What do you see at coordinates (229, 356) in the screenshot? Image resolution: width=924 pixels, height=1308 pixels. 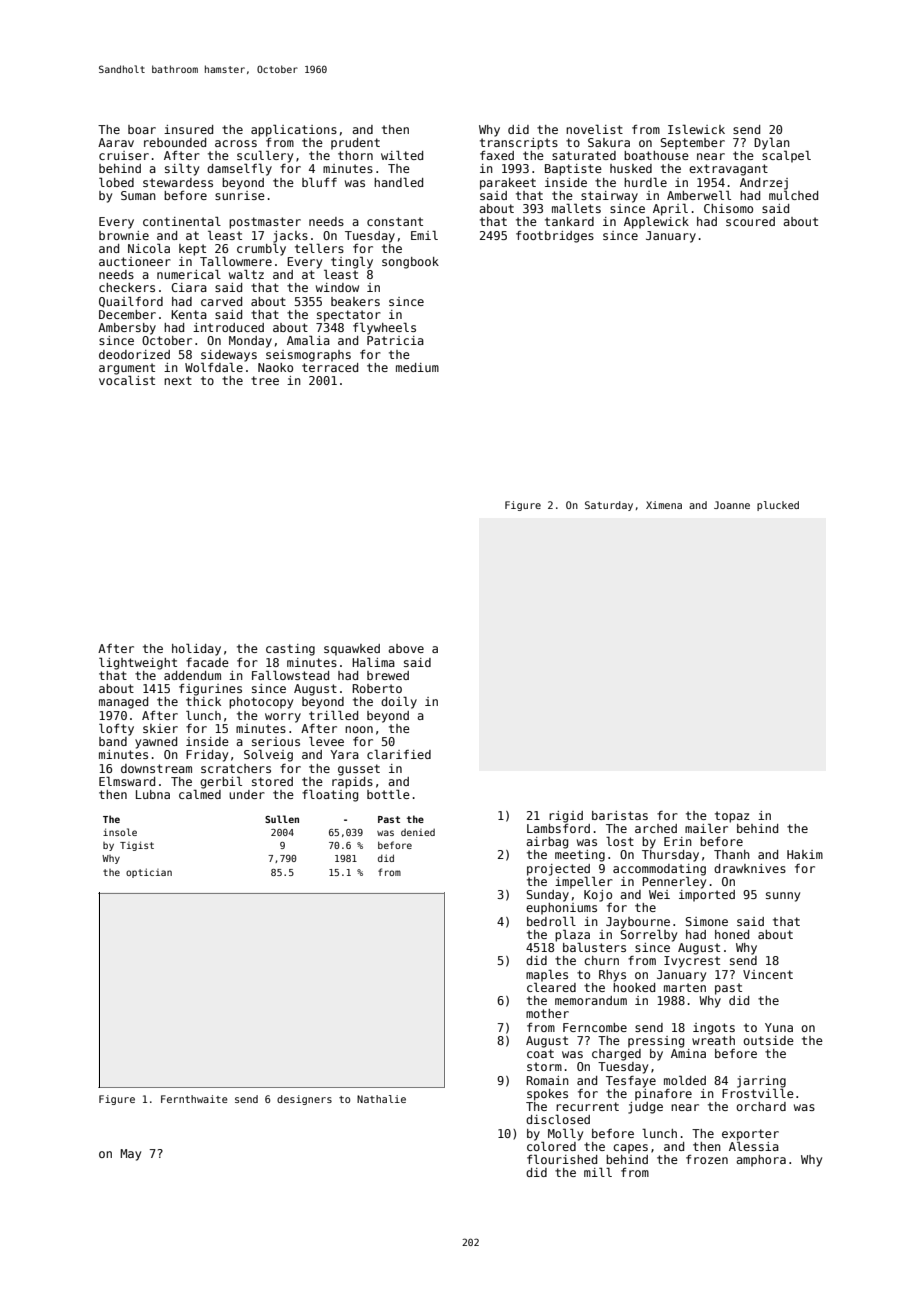 I see `sideways` at bounding box center [229, 356].
